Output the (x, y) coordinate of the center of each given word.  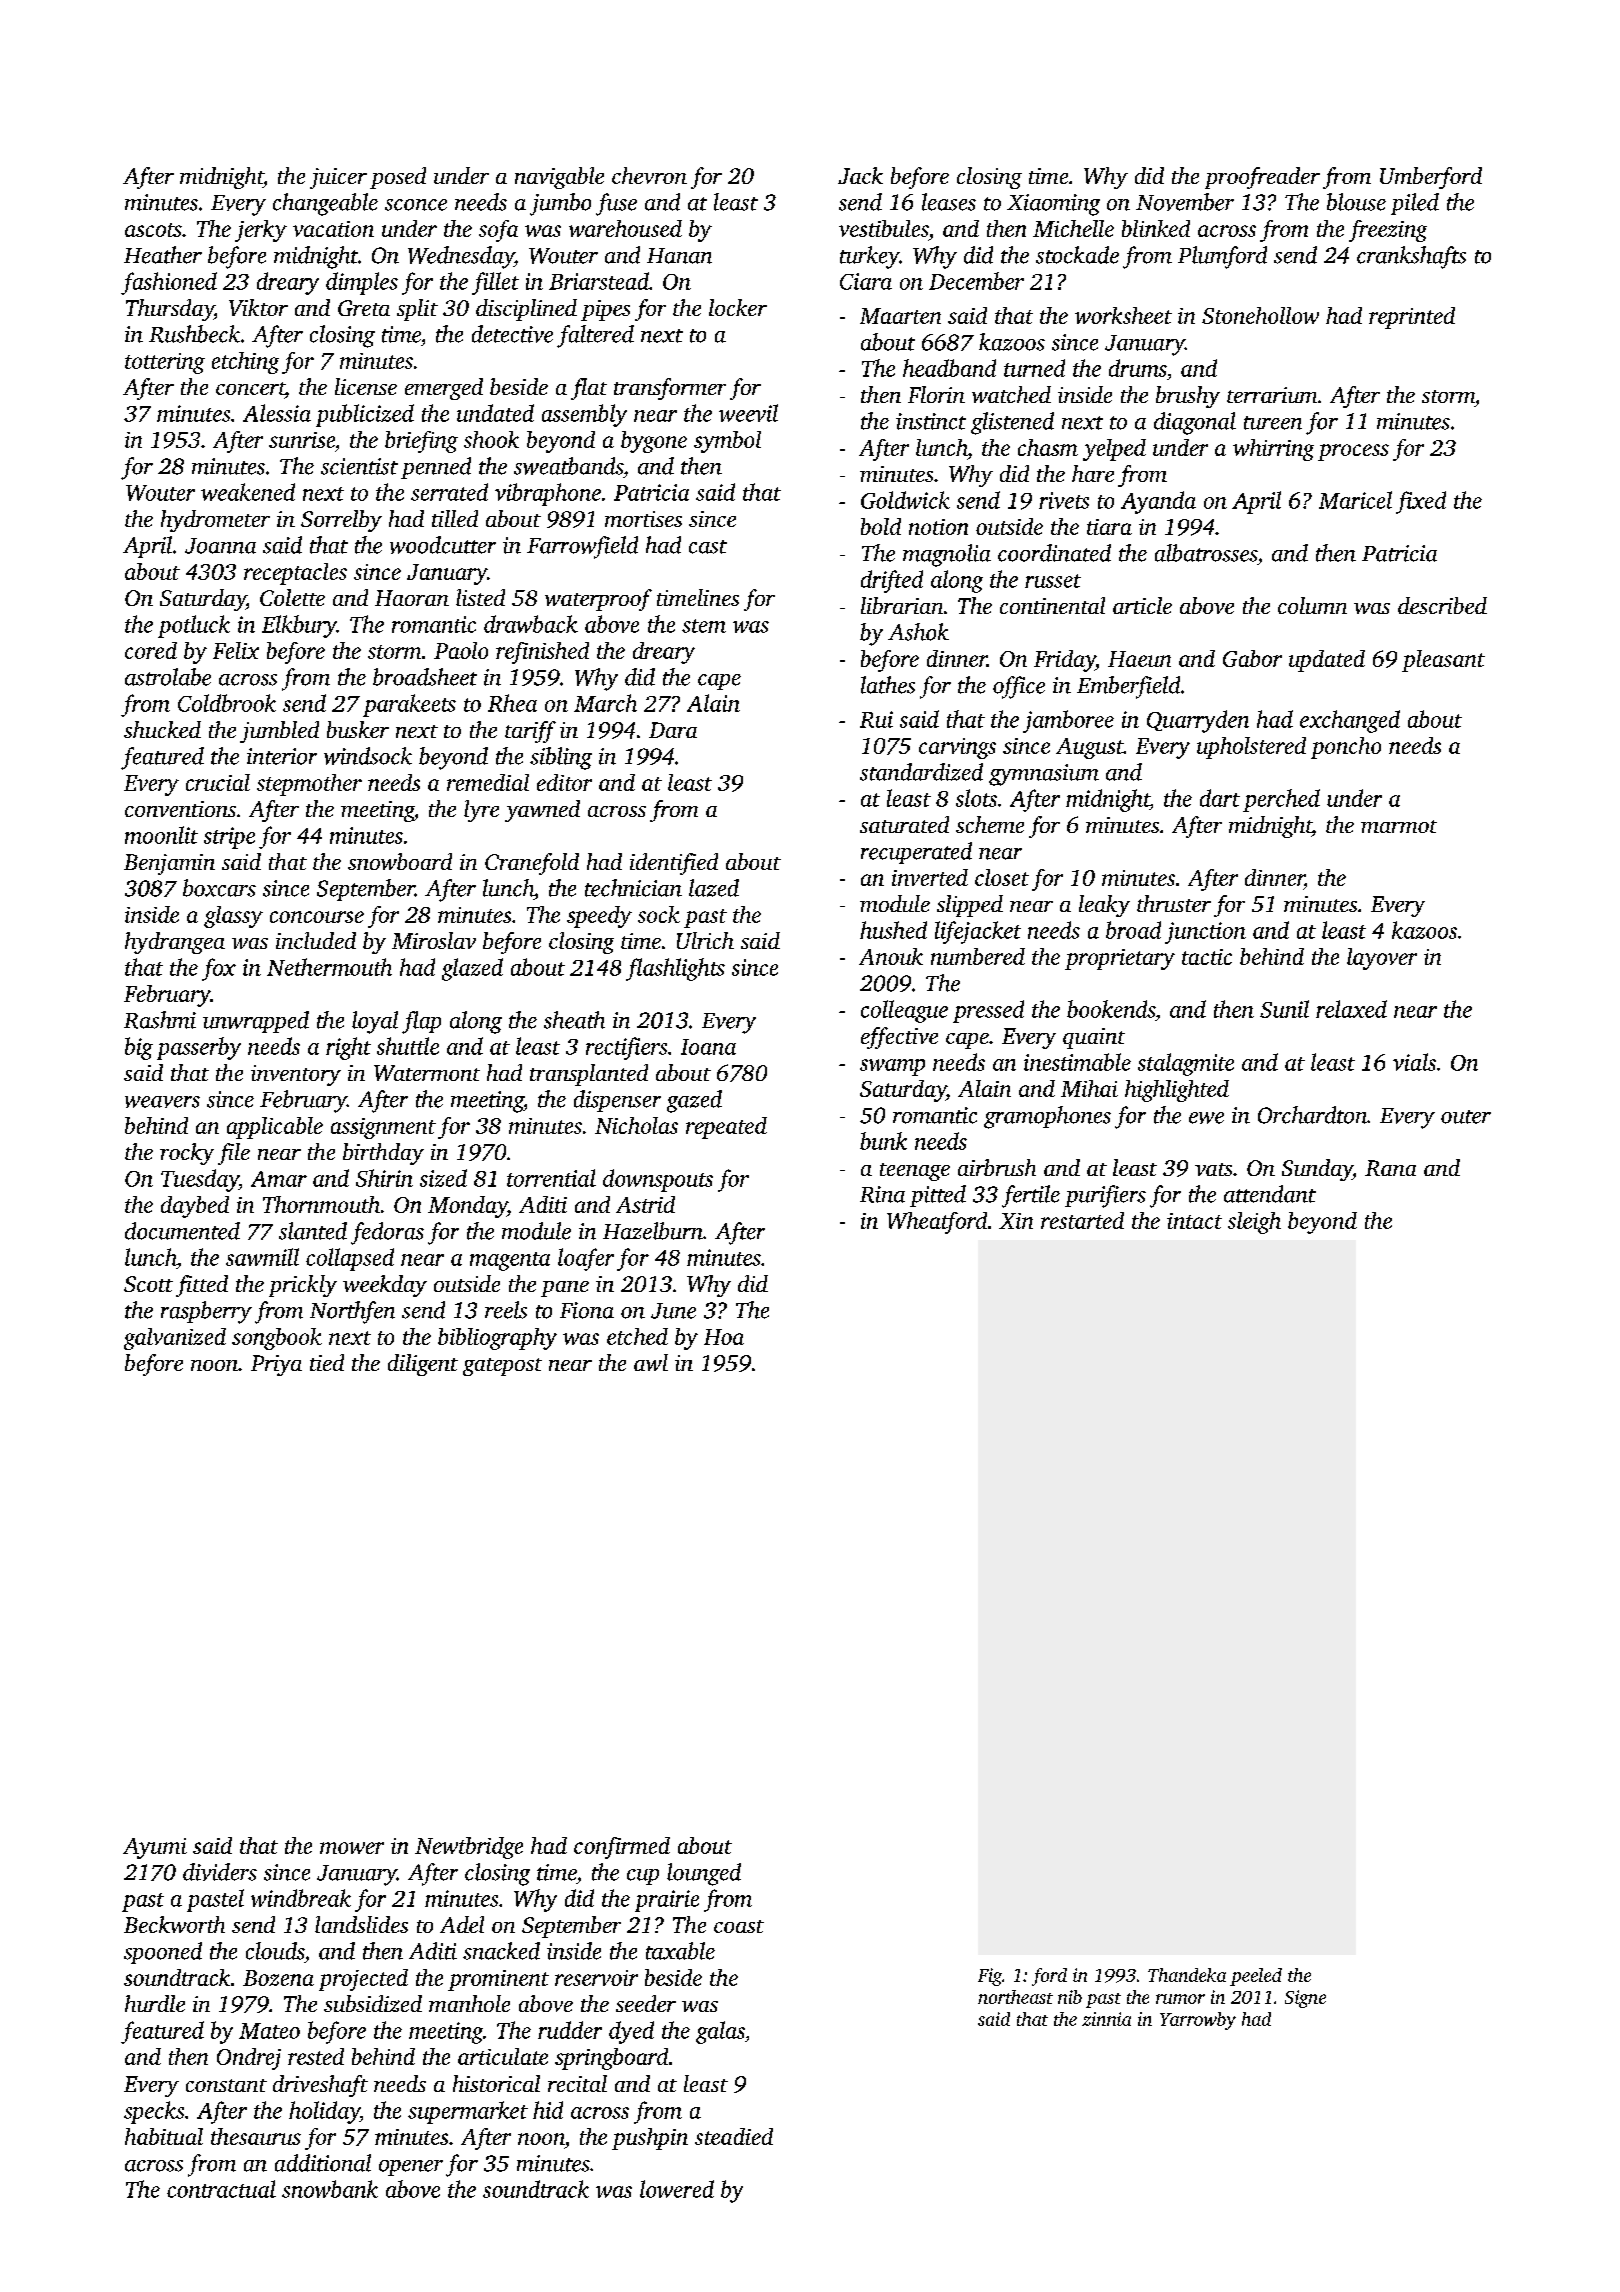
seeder (646, 2003)
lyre (481, 811)
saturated (904, 824)
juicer (338, 178)
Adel (462, 1924)
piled (1415, 204)
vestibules (883, 228)
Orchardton (1312, 1115)
